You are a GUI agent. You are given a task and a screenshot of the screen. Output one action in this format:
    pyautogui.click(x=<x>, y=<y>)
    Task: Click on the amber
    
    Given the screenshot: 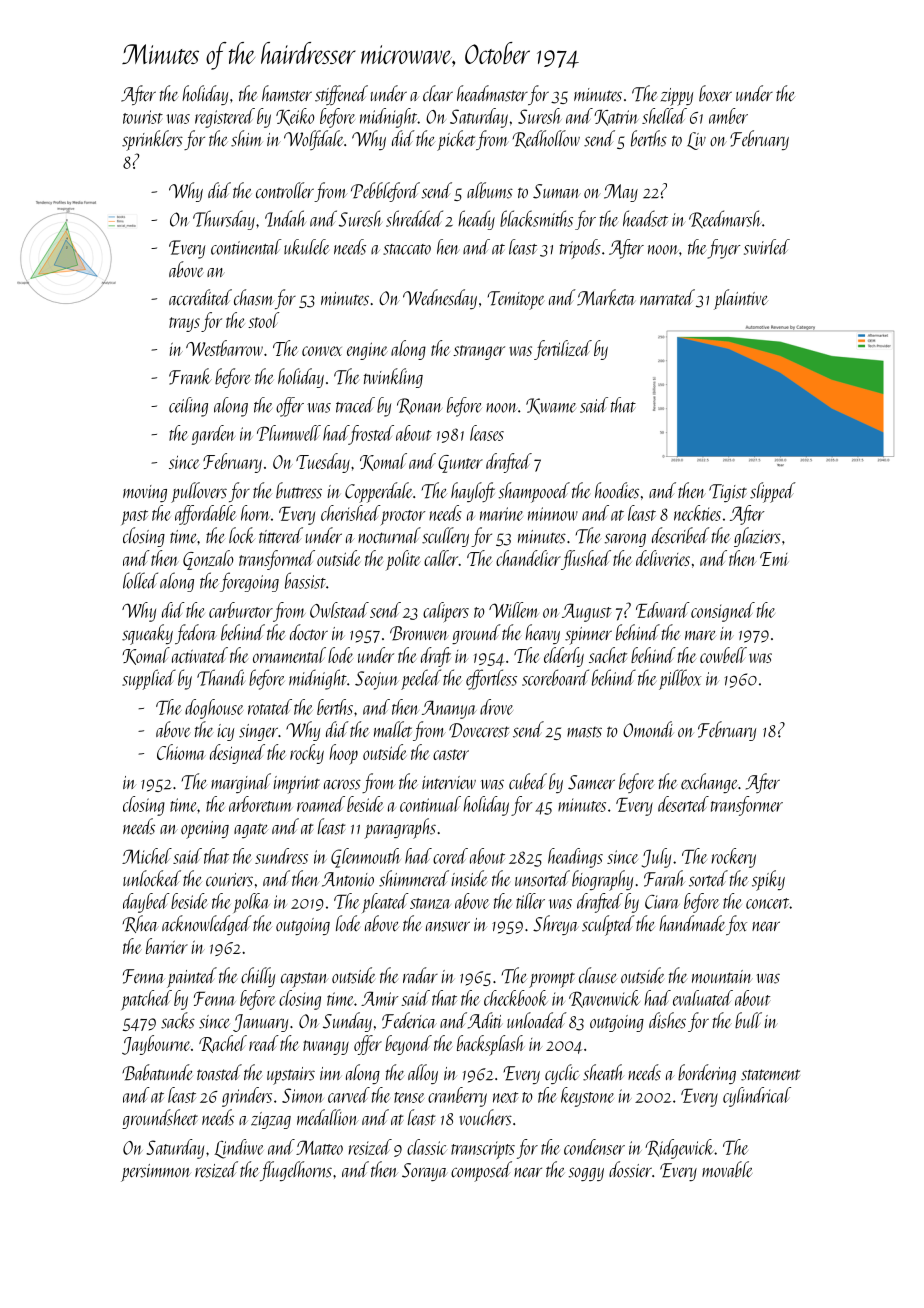 What is the action you would take?
    pyautogui.click(x=728, y=116)
